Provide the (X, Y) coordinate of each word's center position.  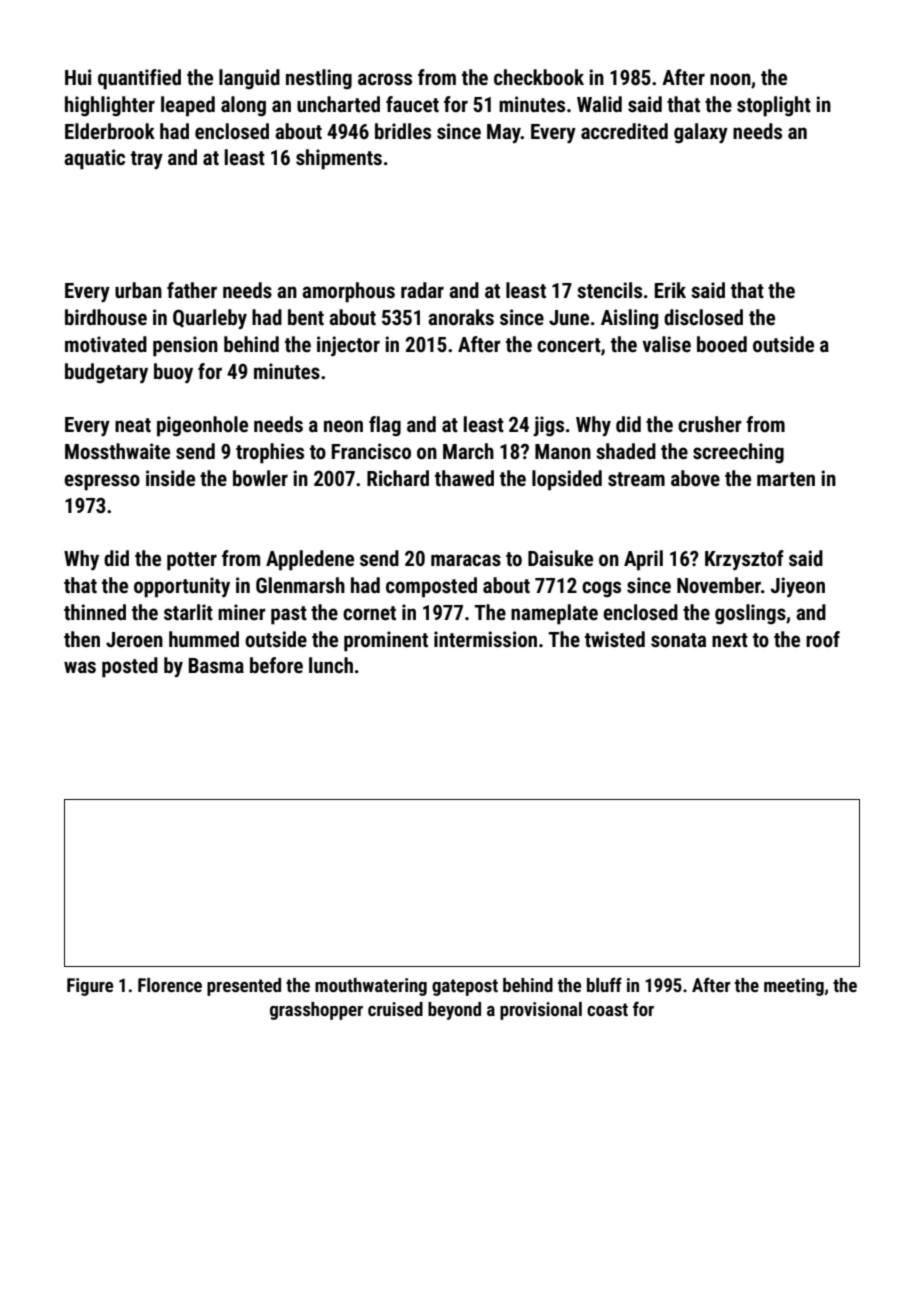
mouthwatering (371, 987)
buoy (173, 373)
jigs (548, 426)
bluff (604, 984)
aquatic (94, 159)
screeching (738, 453)
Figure (90, 987)
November (719, 585)
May (504, 133)
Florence (170, 985)
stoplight (774, 106)
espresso (102, 482)
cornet (369, 613)
